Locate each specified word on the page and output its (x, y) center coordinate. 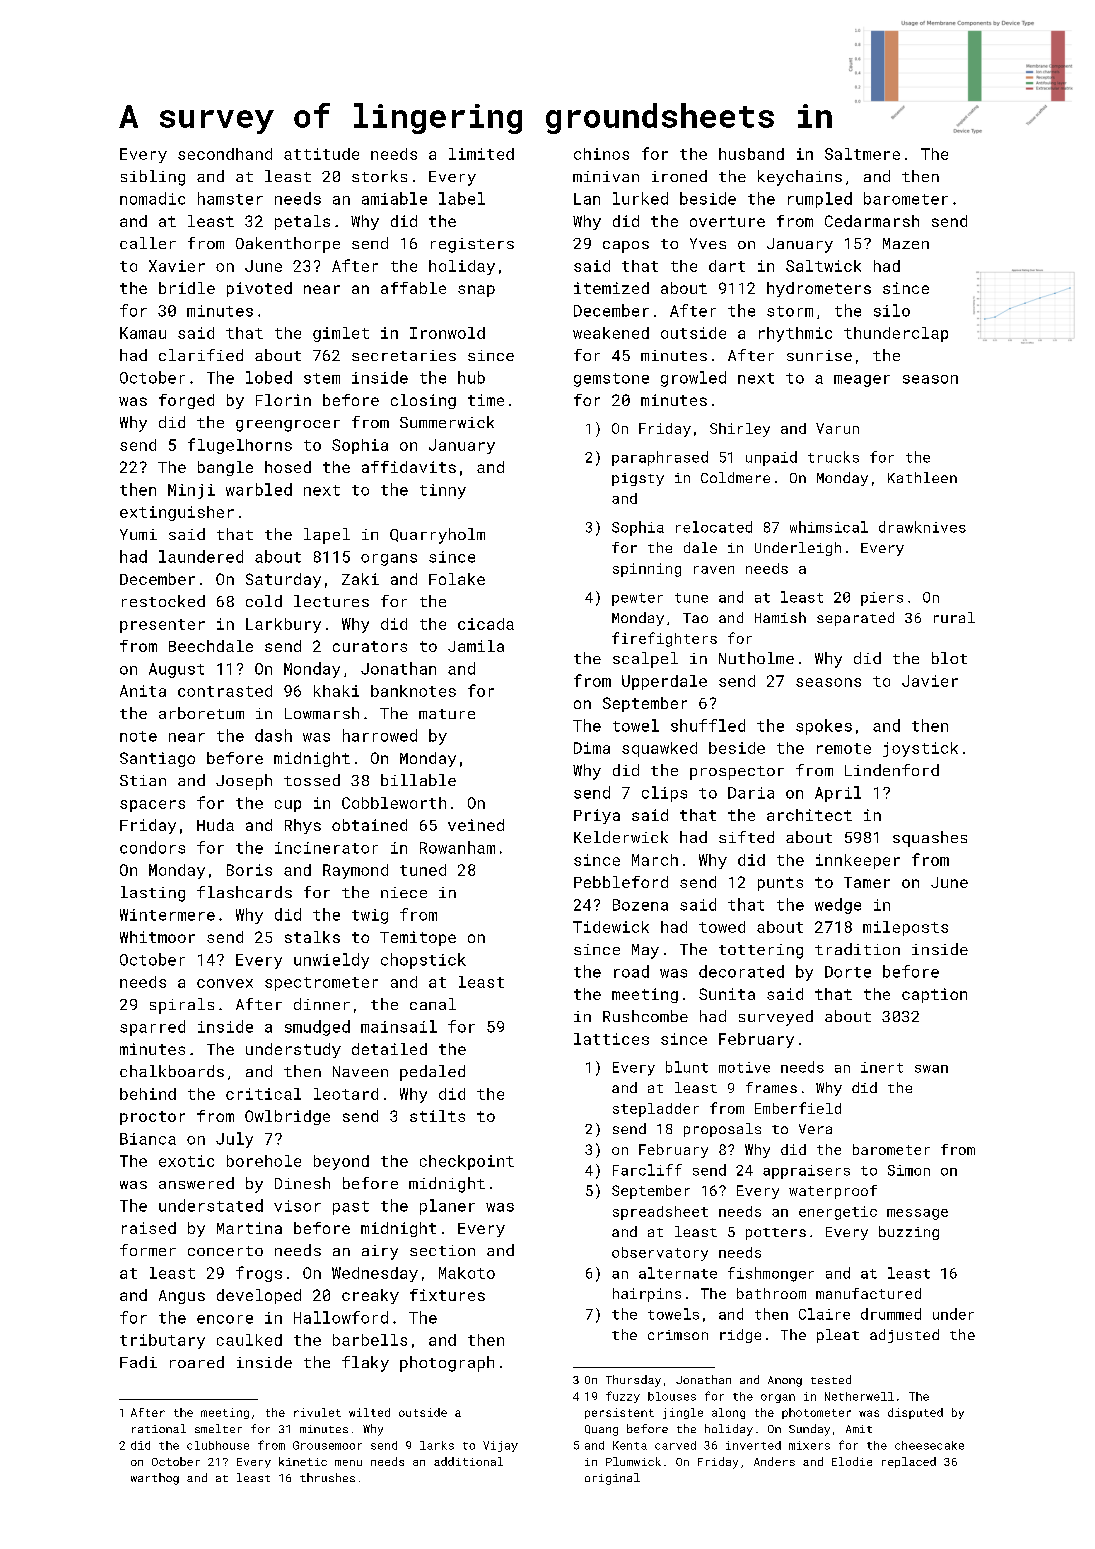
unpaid (771, 458)
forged (186, 401)
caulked (249, 1340)
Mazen (906, 243)
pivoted (259, 289)
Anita (143, 691)
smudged (317, 1028)
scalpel (645, 660)
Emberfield (798, 1108)
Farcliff (647, 1170)
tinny (443, 491)
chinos (601, 154)
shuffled (708, 725)
